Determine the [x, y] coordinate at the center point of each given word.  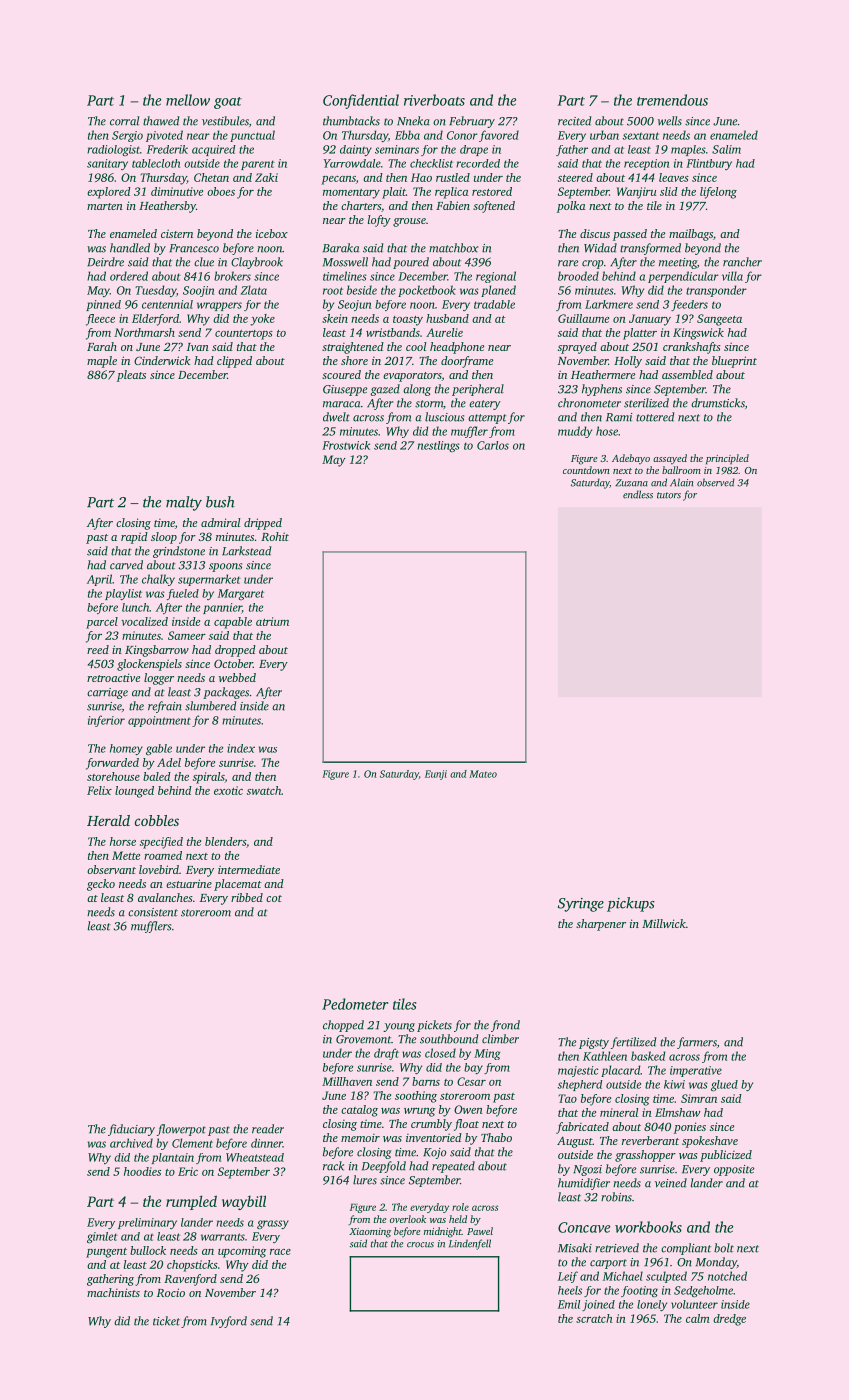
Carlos [493, 445]
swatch [264, 790]
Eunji [436, 775]
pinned [103, 305]
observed [716, 482]
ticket [166, 1321]
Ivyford [229, 1322]
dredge [729, 1320]
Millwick [664, 923]
